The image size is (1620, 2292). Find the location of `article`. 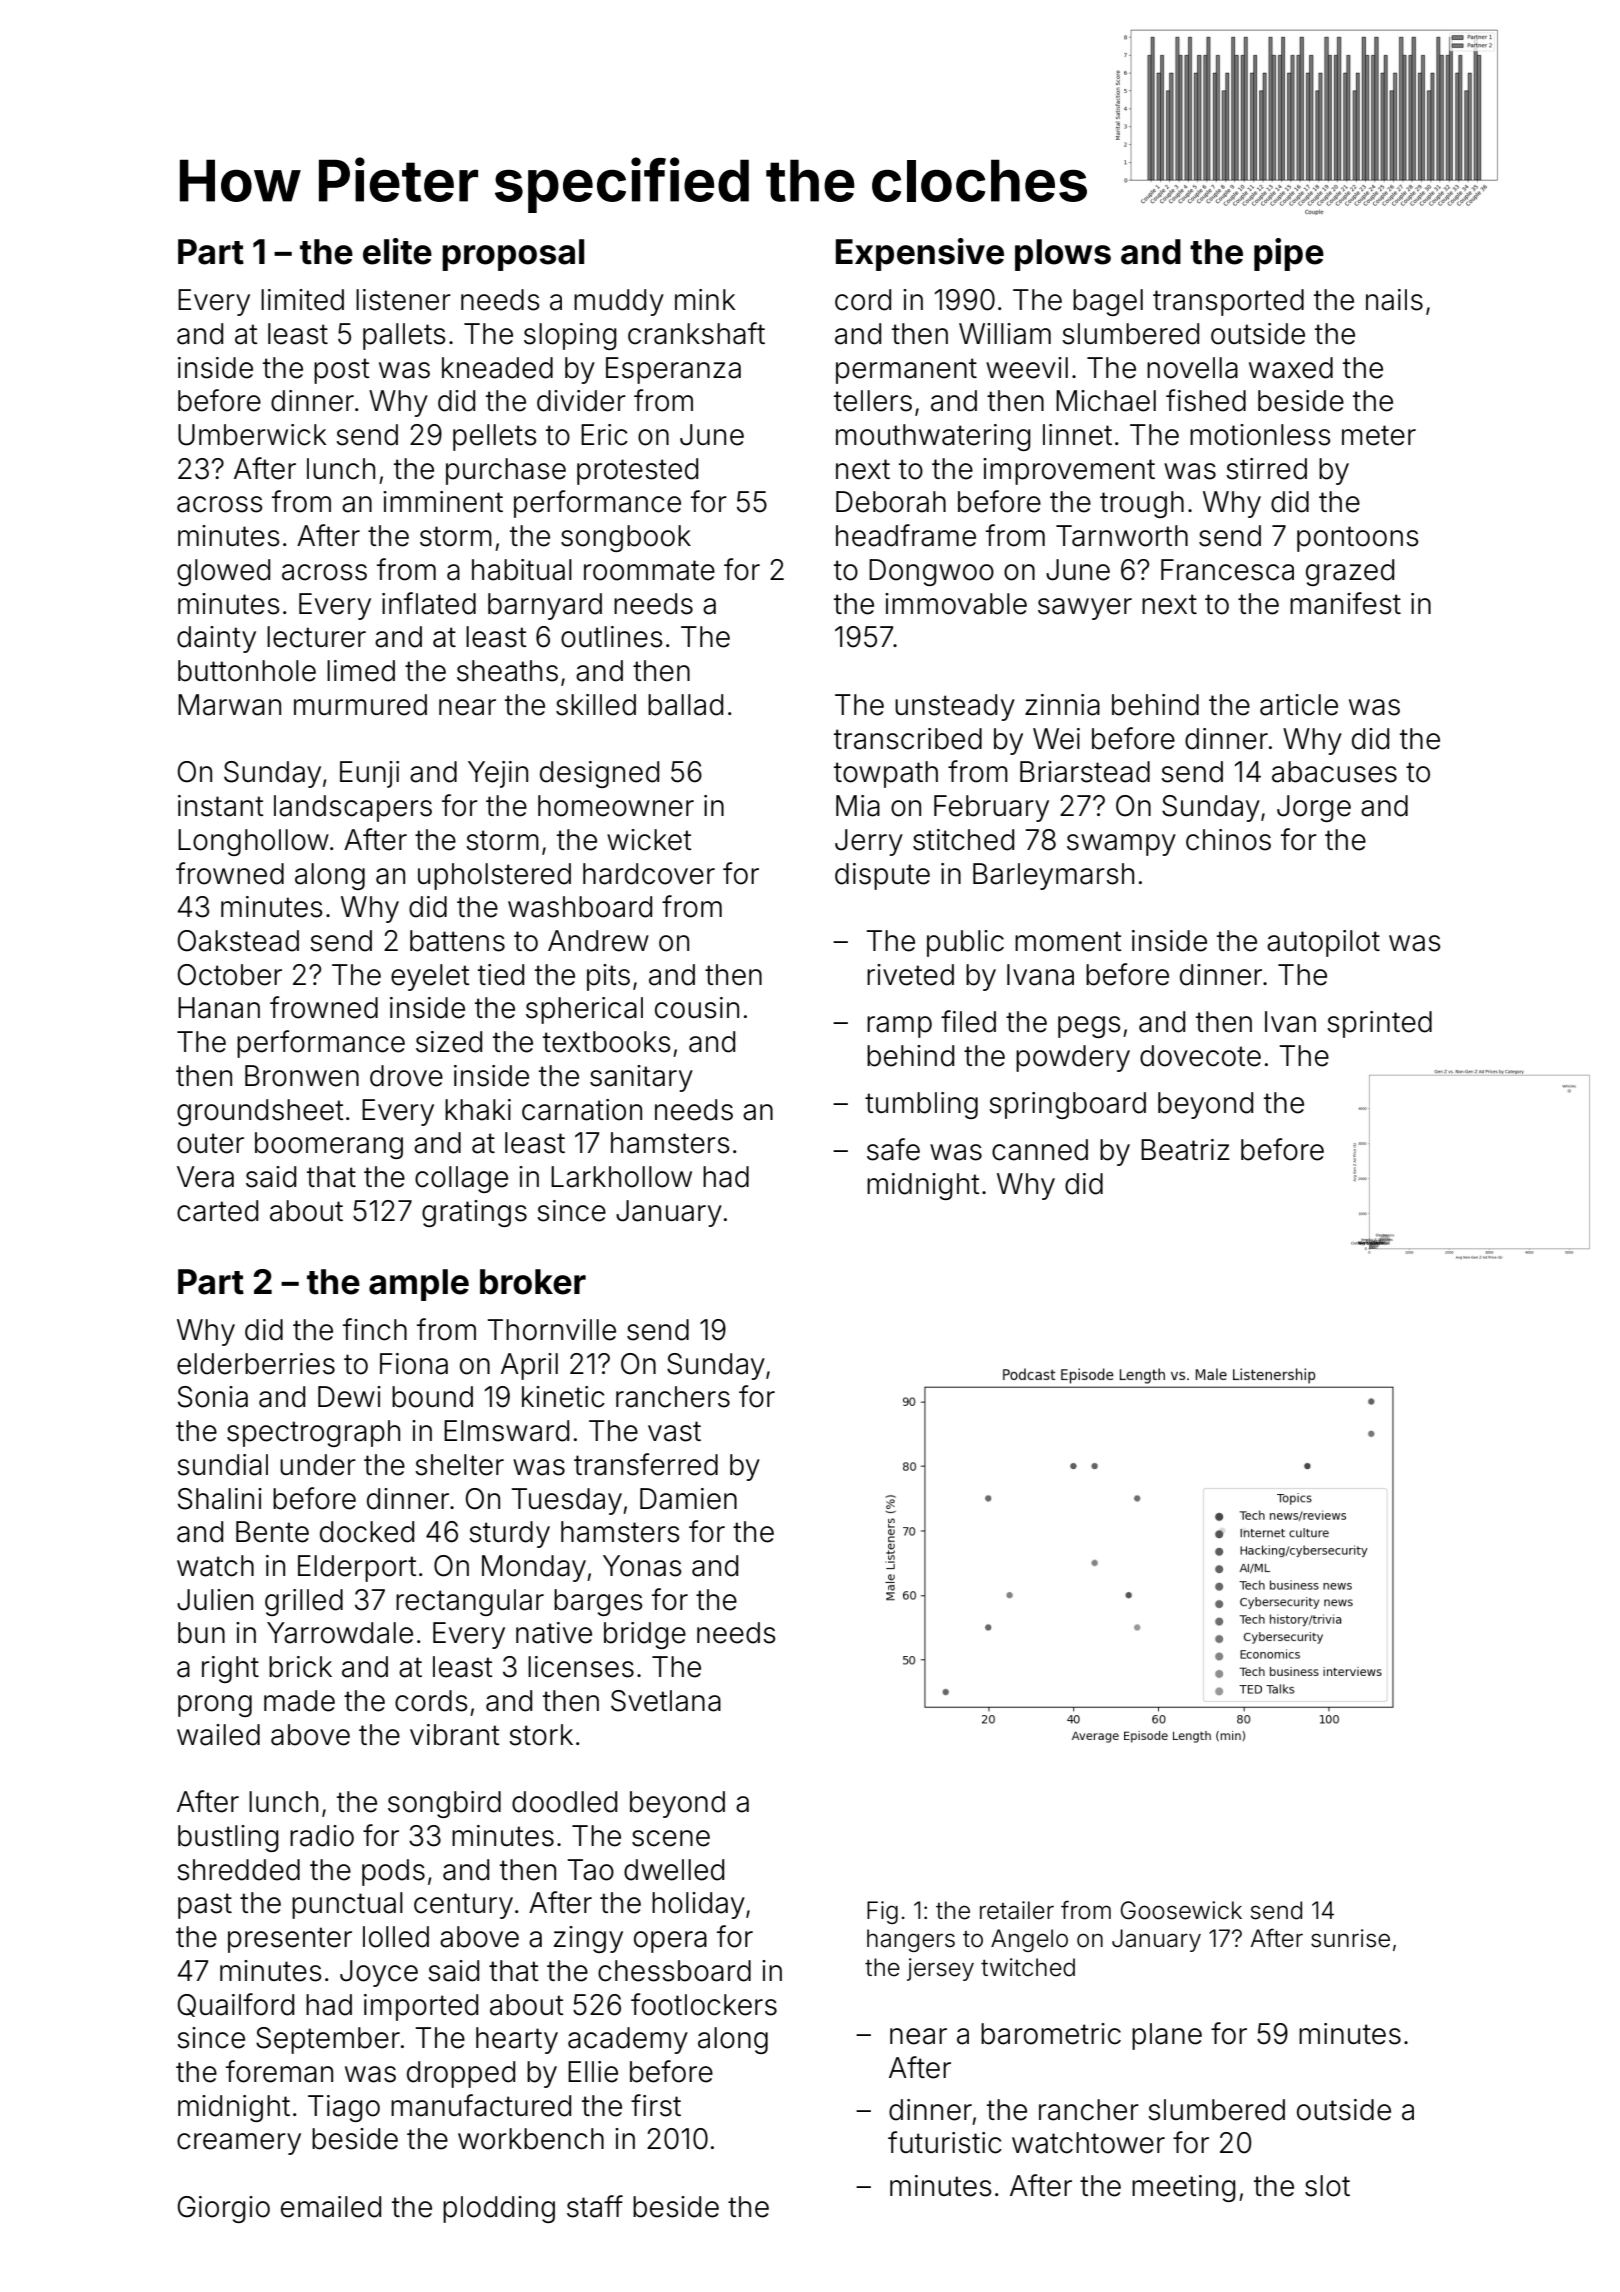

article is located at coordinates (1299, 705).
